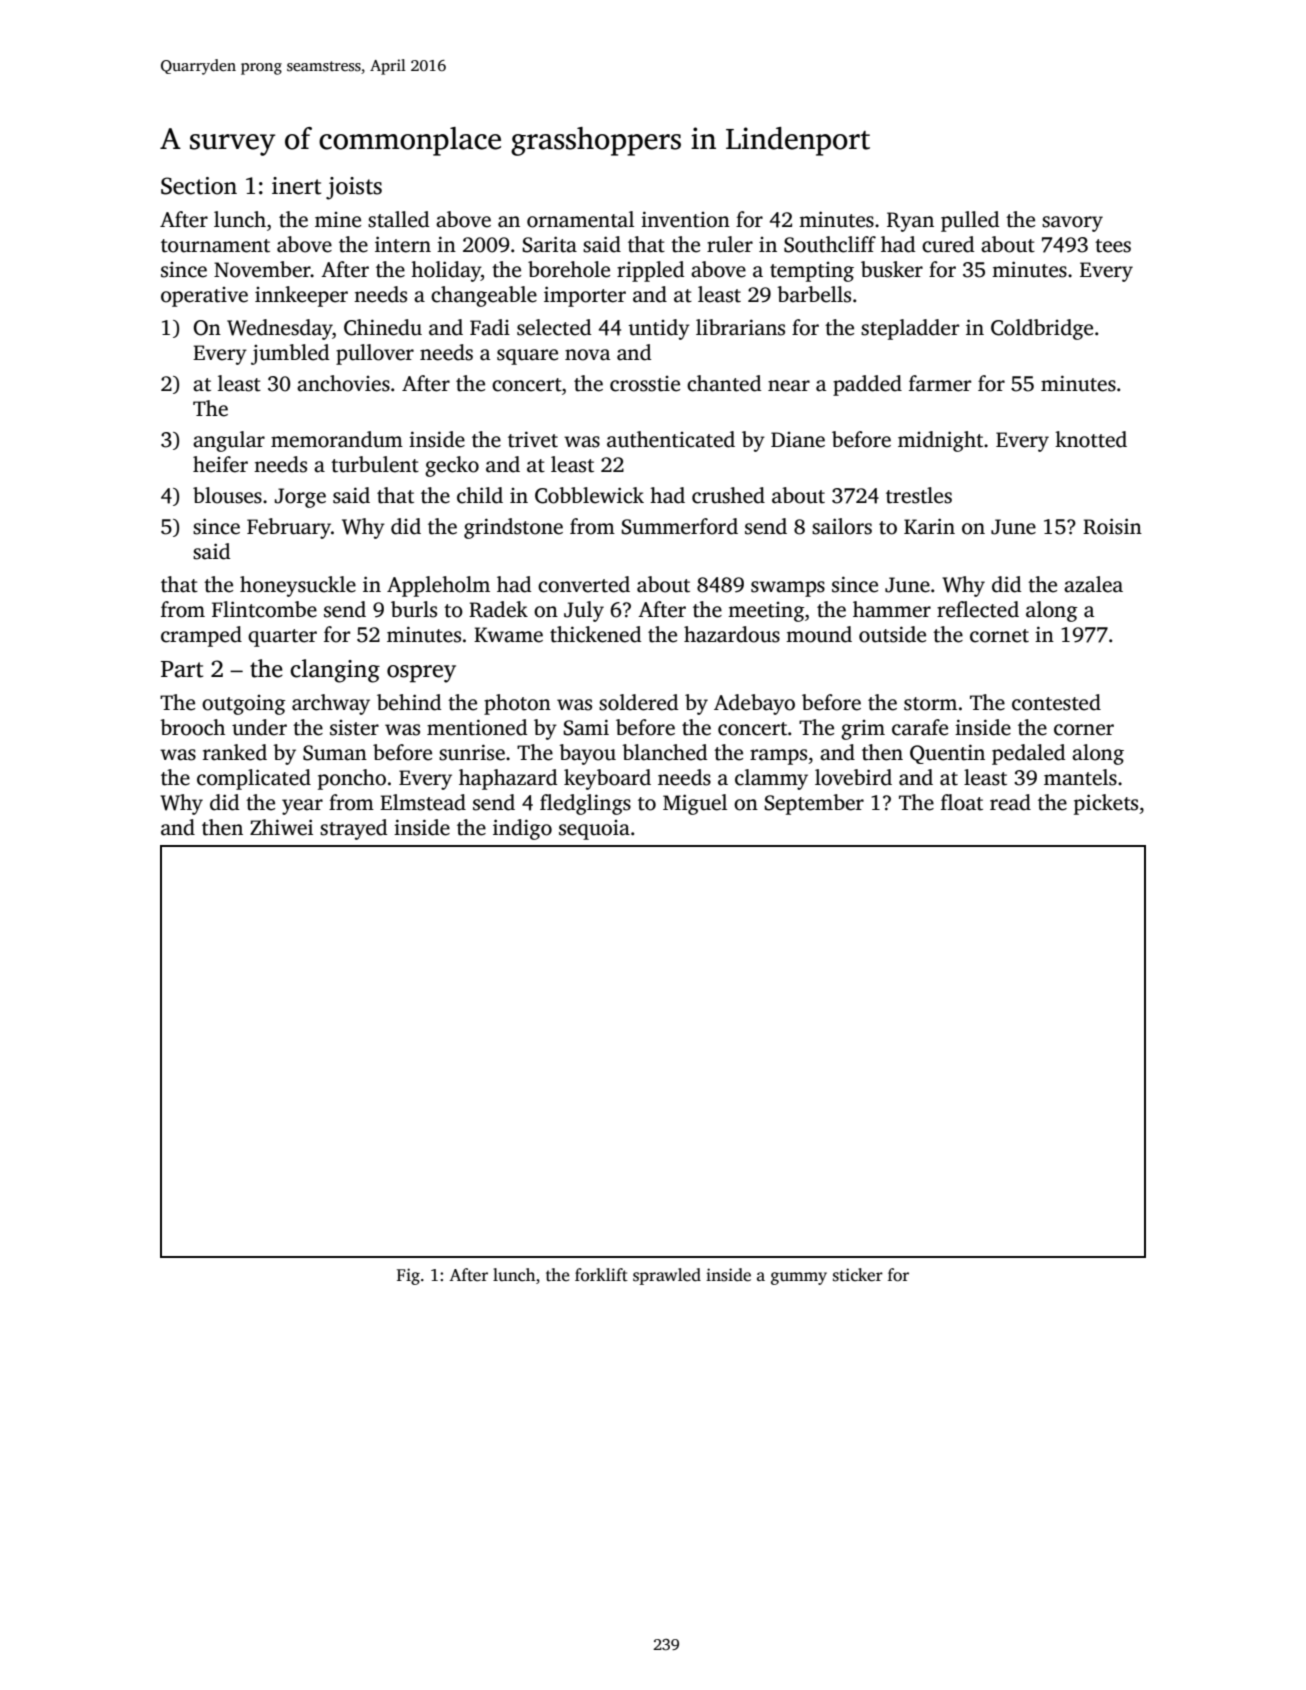 The image size is (1306, 1690). I want to click on sequoia, so click(594, 830).
